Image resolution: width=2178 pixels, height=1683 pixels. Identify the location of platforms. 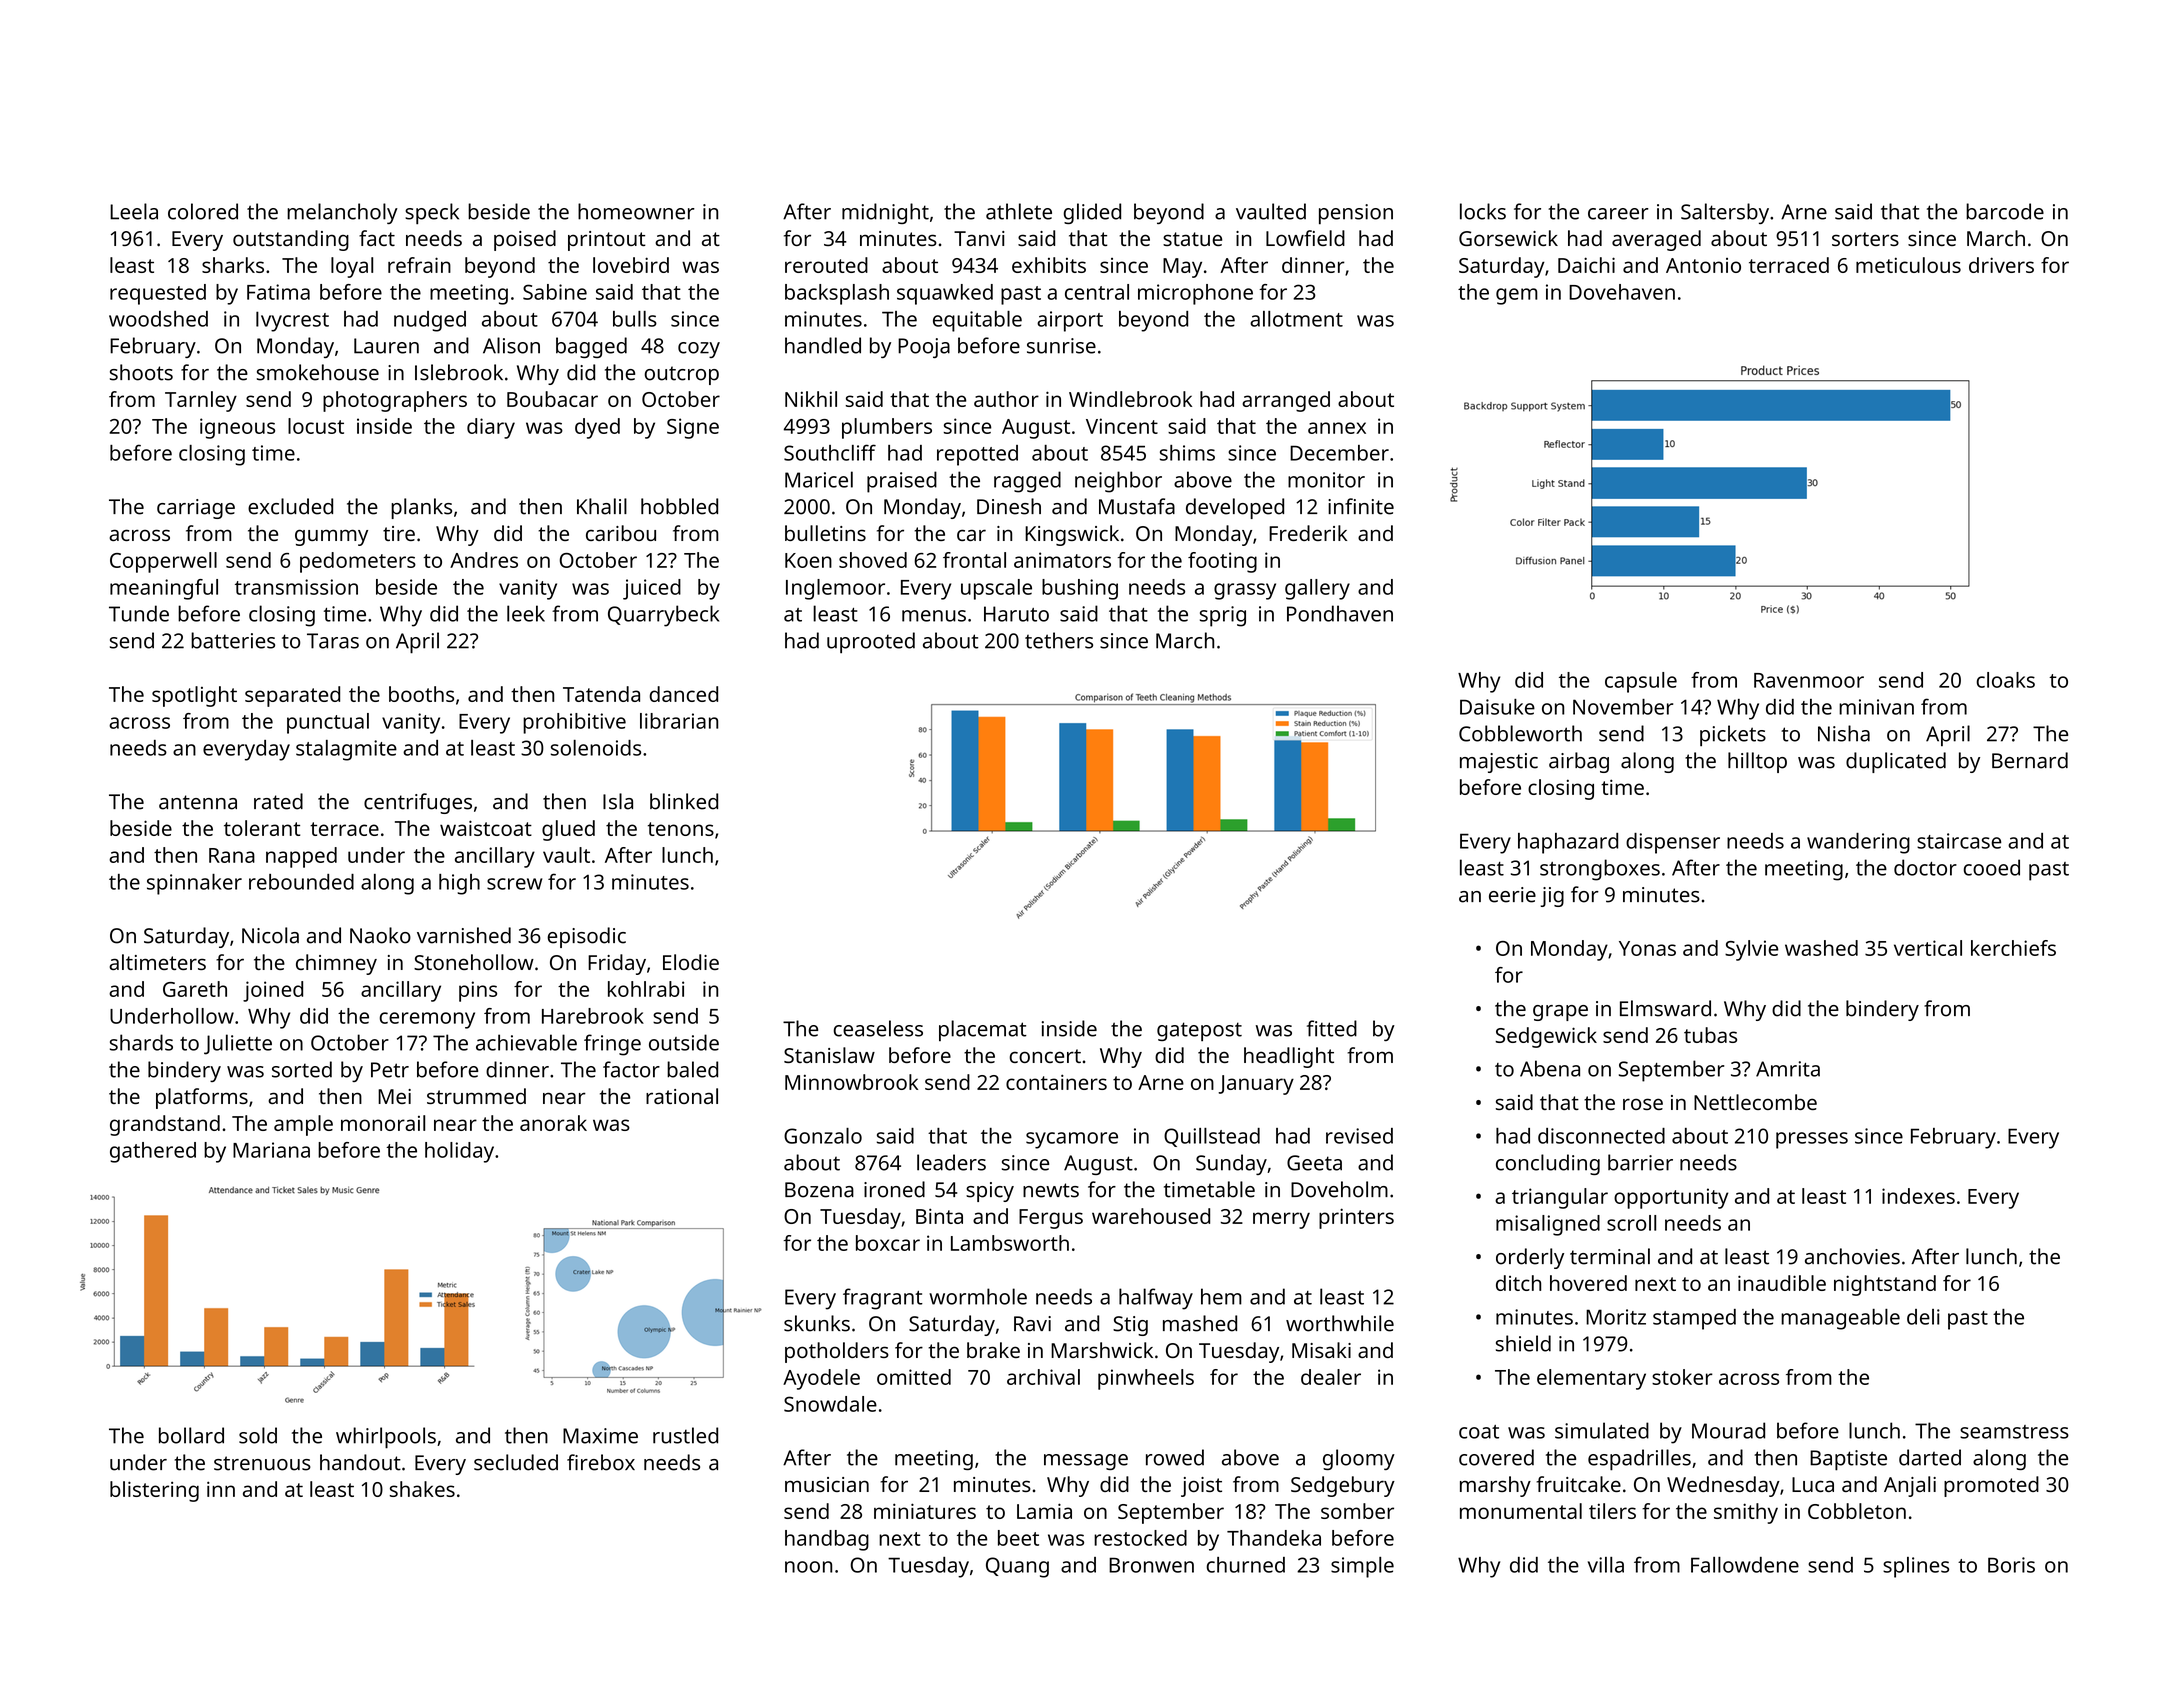
(202, 1098).
